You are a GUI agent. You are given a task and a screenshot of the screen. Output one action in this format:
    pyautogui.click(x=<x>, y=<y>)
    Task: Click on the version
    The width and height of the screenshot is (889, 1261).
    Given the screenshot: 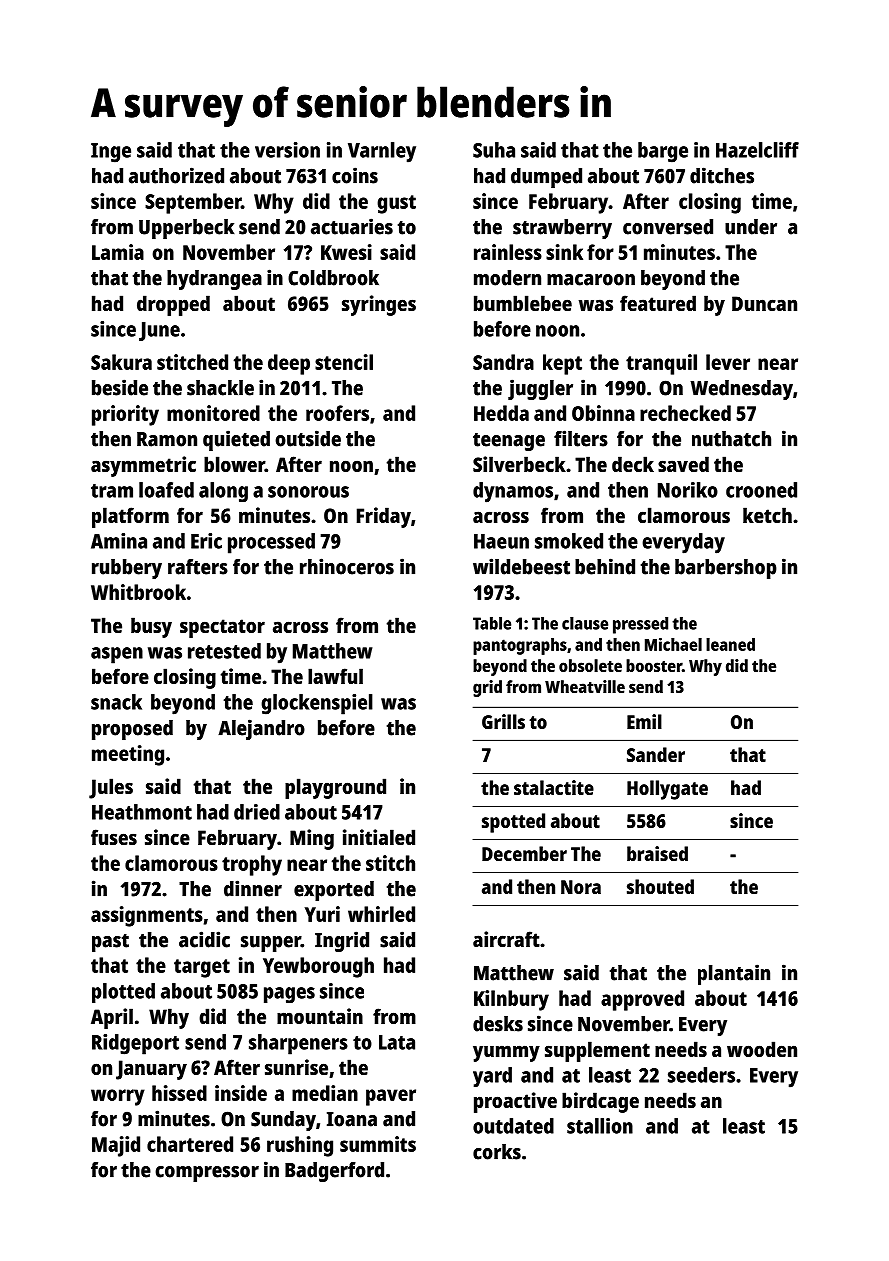 What is the action you would take?
    pyautogui.click(x=287, y=150)
